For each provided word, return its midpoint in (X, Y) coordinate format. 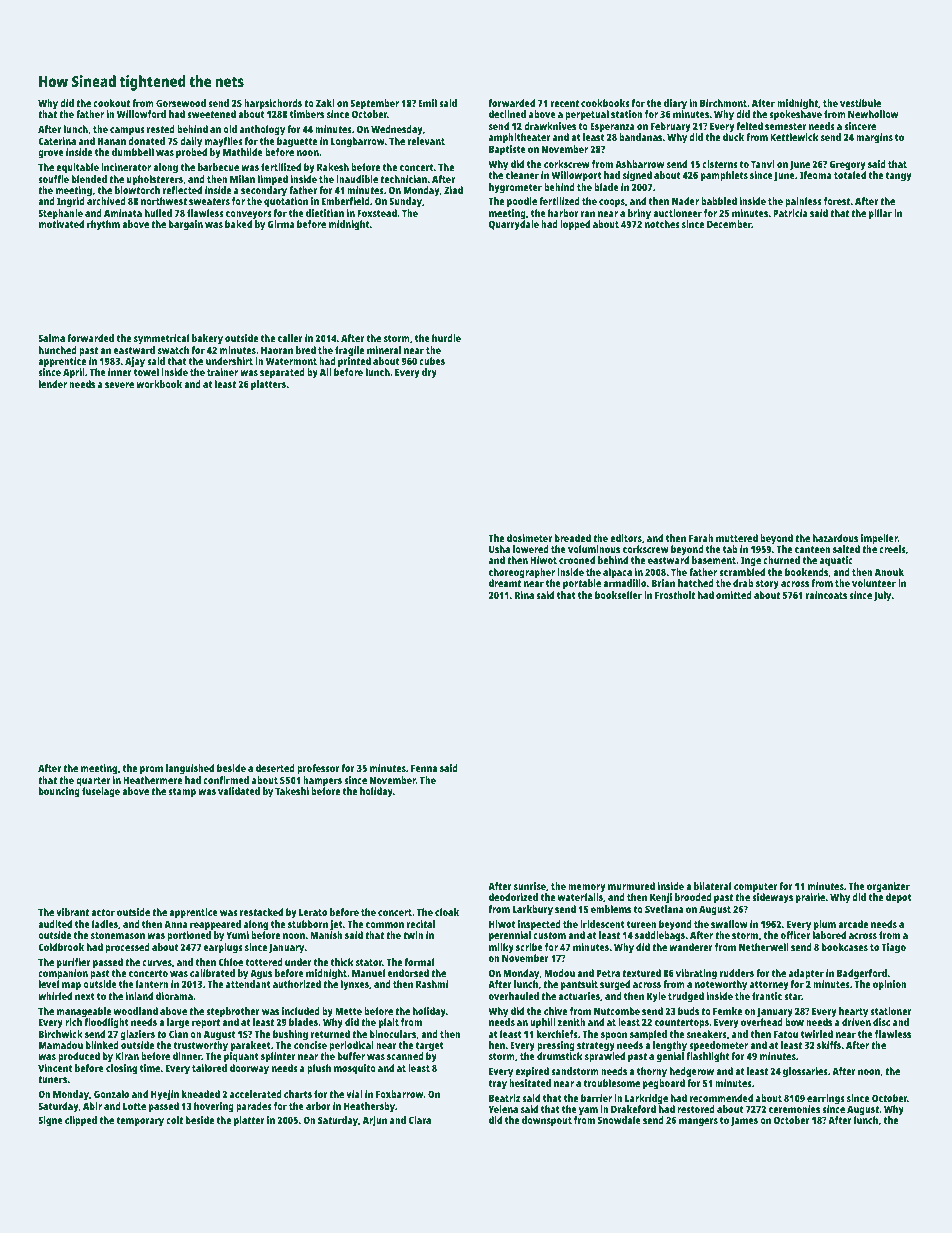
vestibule (860, 103)
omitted (734, 595)
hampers (322, 781)
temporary (140, 1122)
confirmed (226, 780)
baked (238, 224)
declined (507, 114)
